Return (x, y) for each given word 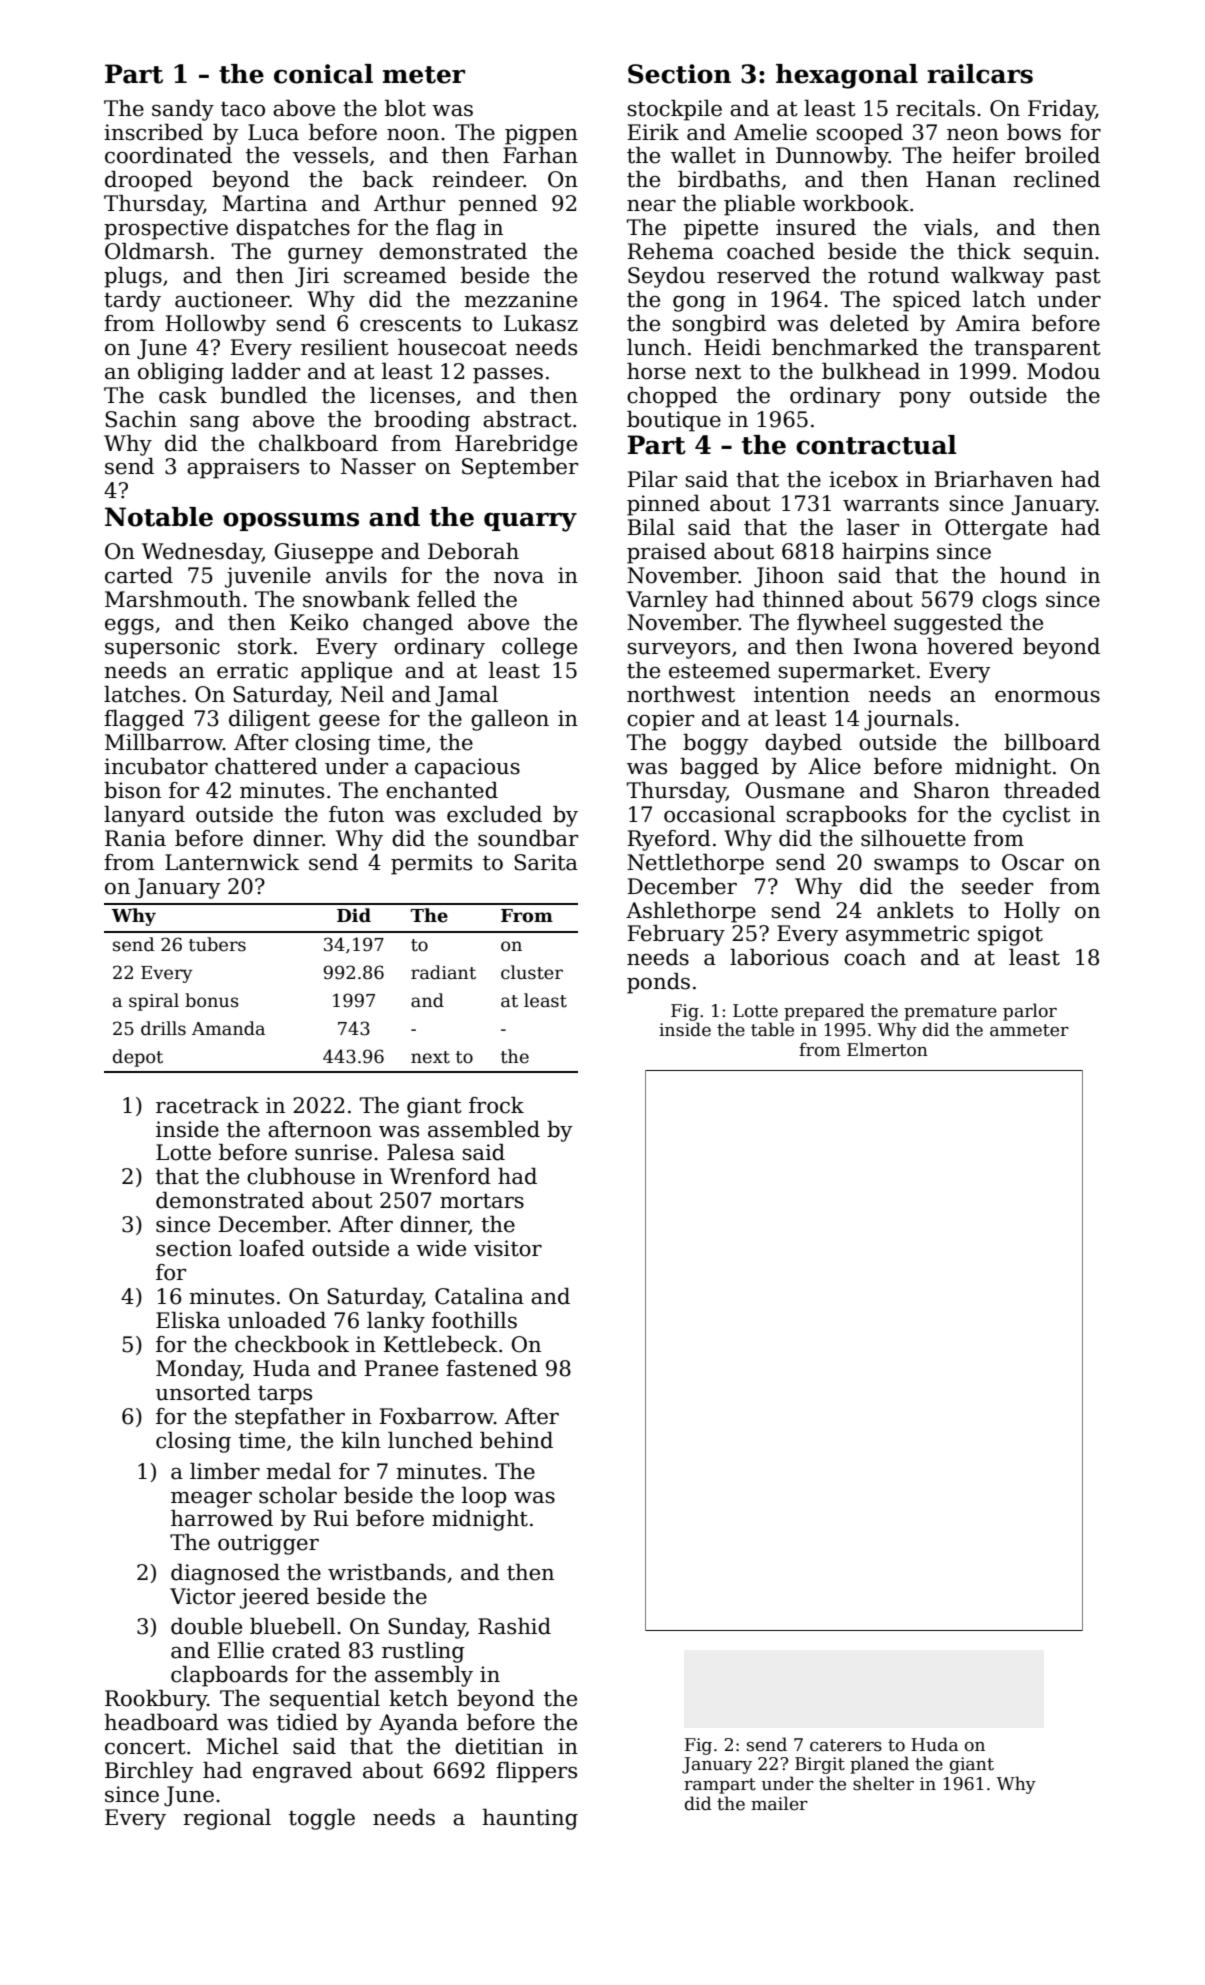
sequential (325, 1700)
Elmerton (887, 1049)
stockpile (675, 110)
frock (496, 1105)
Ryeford (669, 840)
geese (349, 722)
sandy (183, 110)
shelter (883, 1783)
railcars (980, 74)
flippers (536, 1772)
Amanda (228, 1028)
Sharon (952, 790)
